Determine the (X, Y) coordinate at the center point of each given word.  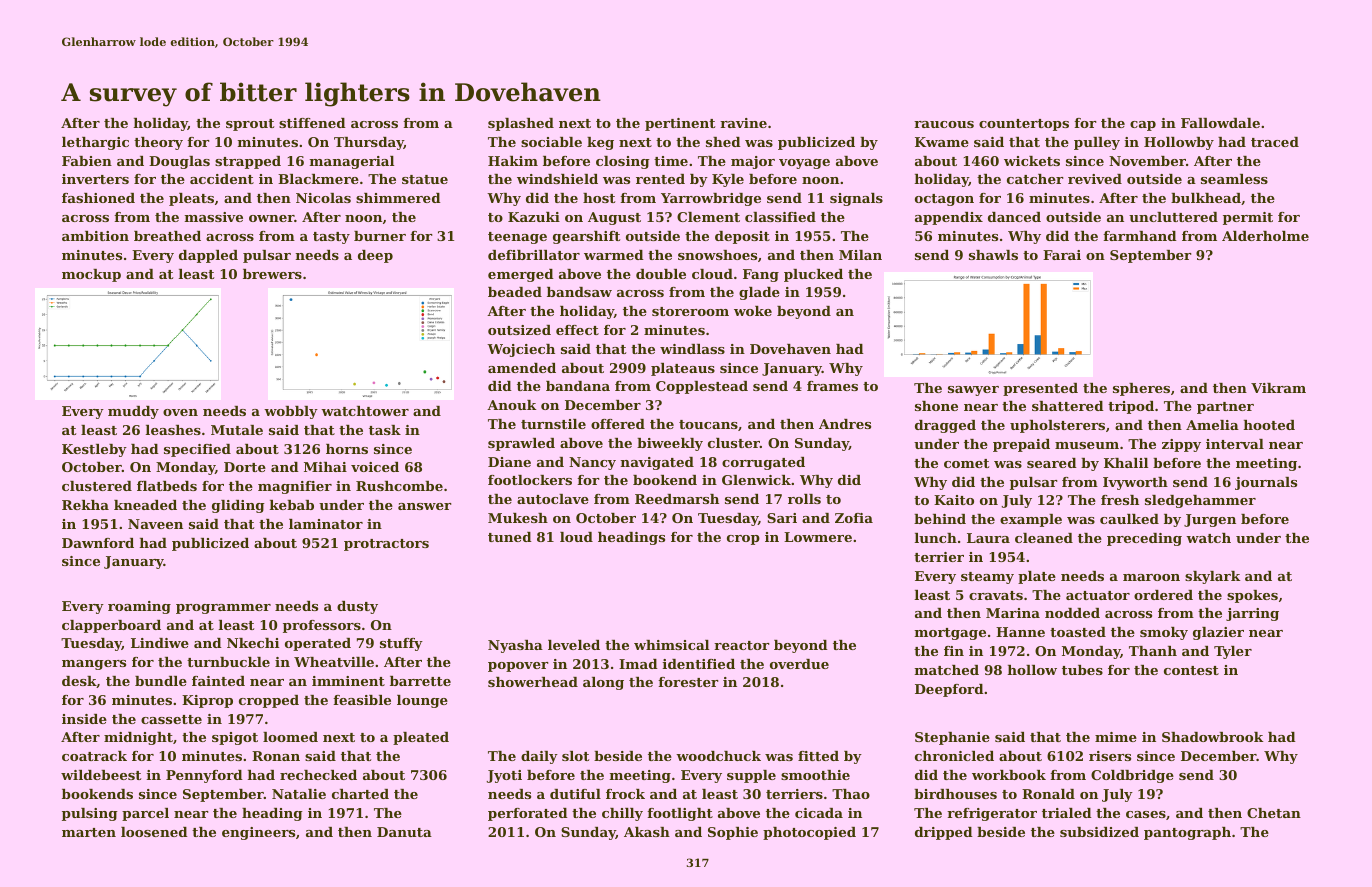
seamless (1234, 179)
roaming (139, 607)
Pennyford (204, 776)
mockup (91, 275)
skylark (1212, 577)
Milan (860, 255)
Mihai (325, 467)
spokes (1252, 596)
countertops (1024, 125)
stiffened (312, 123)
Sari (782, 518)
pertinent (680, 124)
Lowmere (818, 537)
